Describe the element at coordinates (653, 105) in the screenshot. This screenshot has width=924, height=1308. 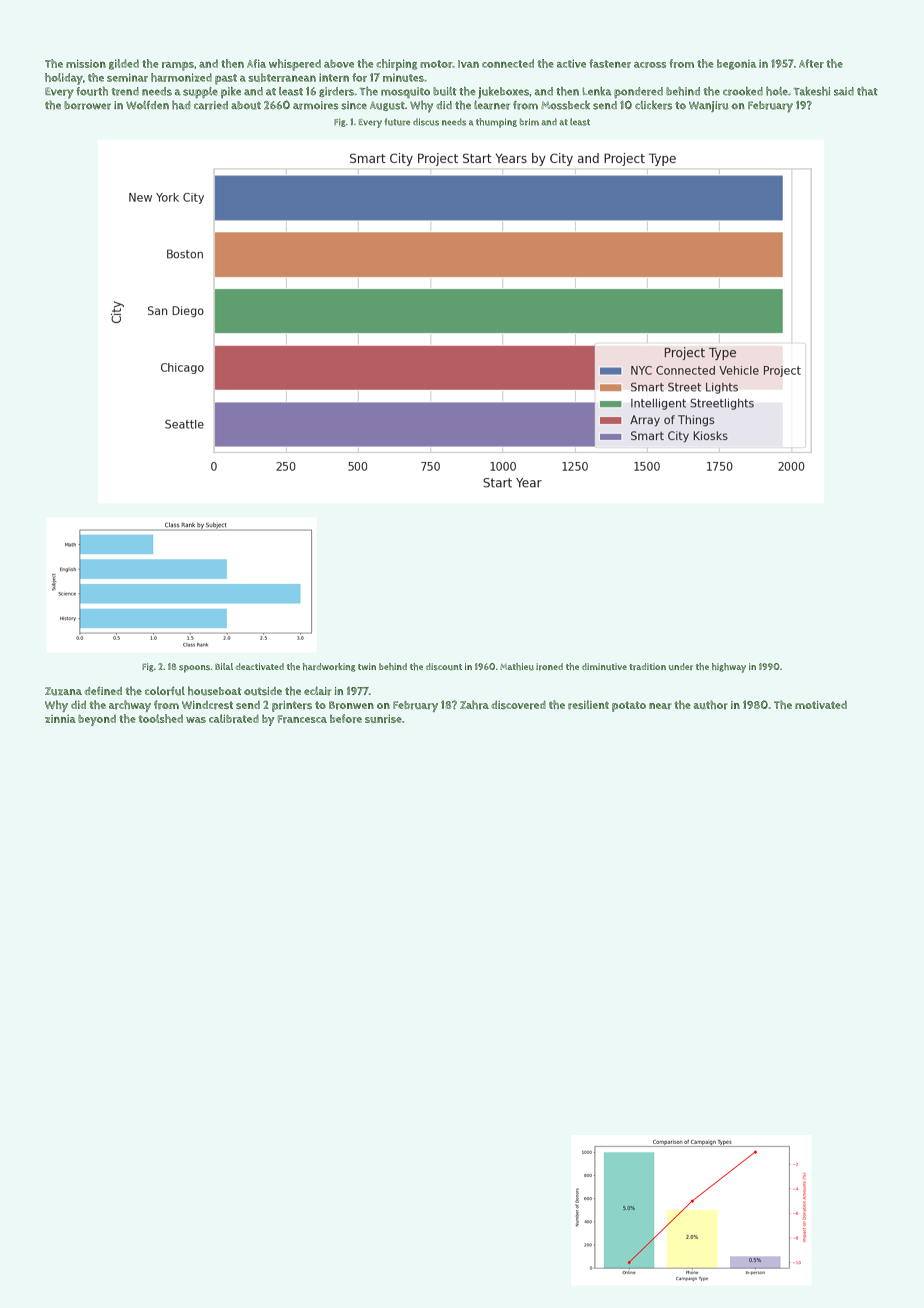
I see `clickers` at that location.
